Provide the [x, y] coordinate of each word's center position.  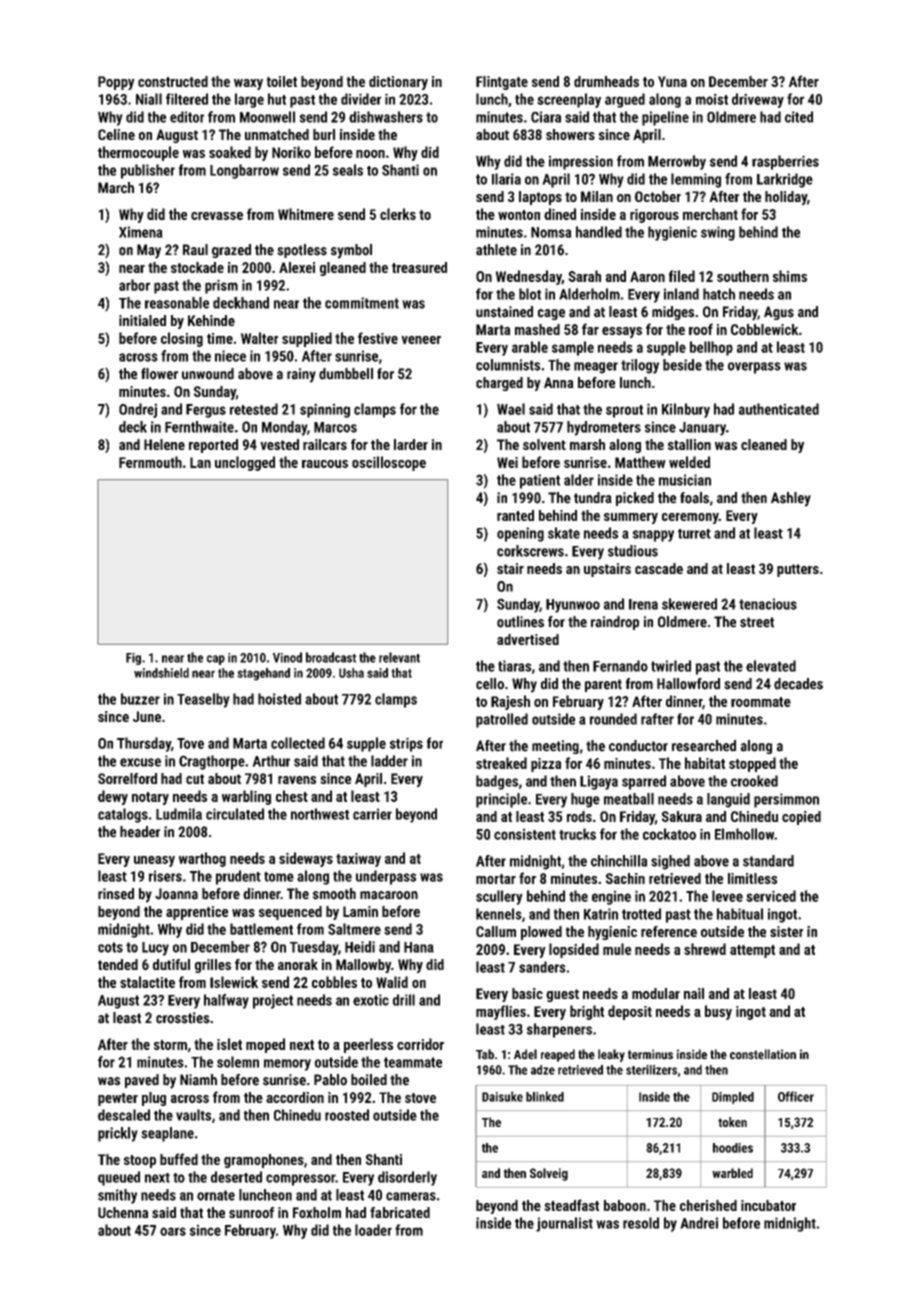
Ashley [791, 499]
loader [373, 1230]
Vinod [287, 657]
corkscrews [530, 551]
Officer [796, 1096]
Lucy [155, 949]
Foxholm [317, 1212]
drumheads [606, 81]
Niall [149, 99]
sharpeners [559, 1030]
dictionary [398, 83]
